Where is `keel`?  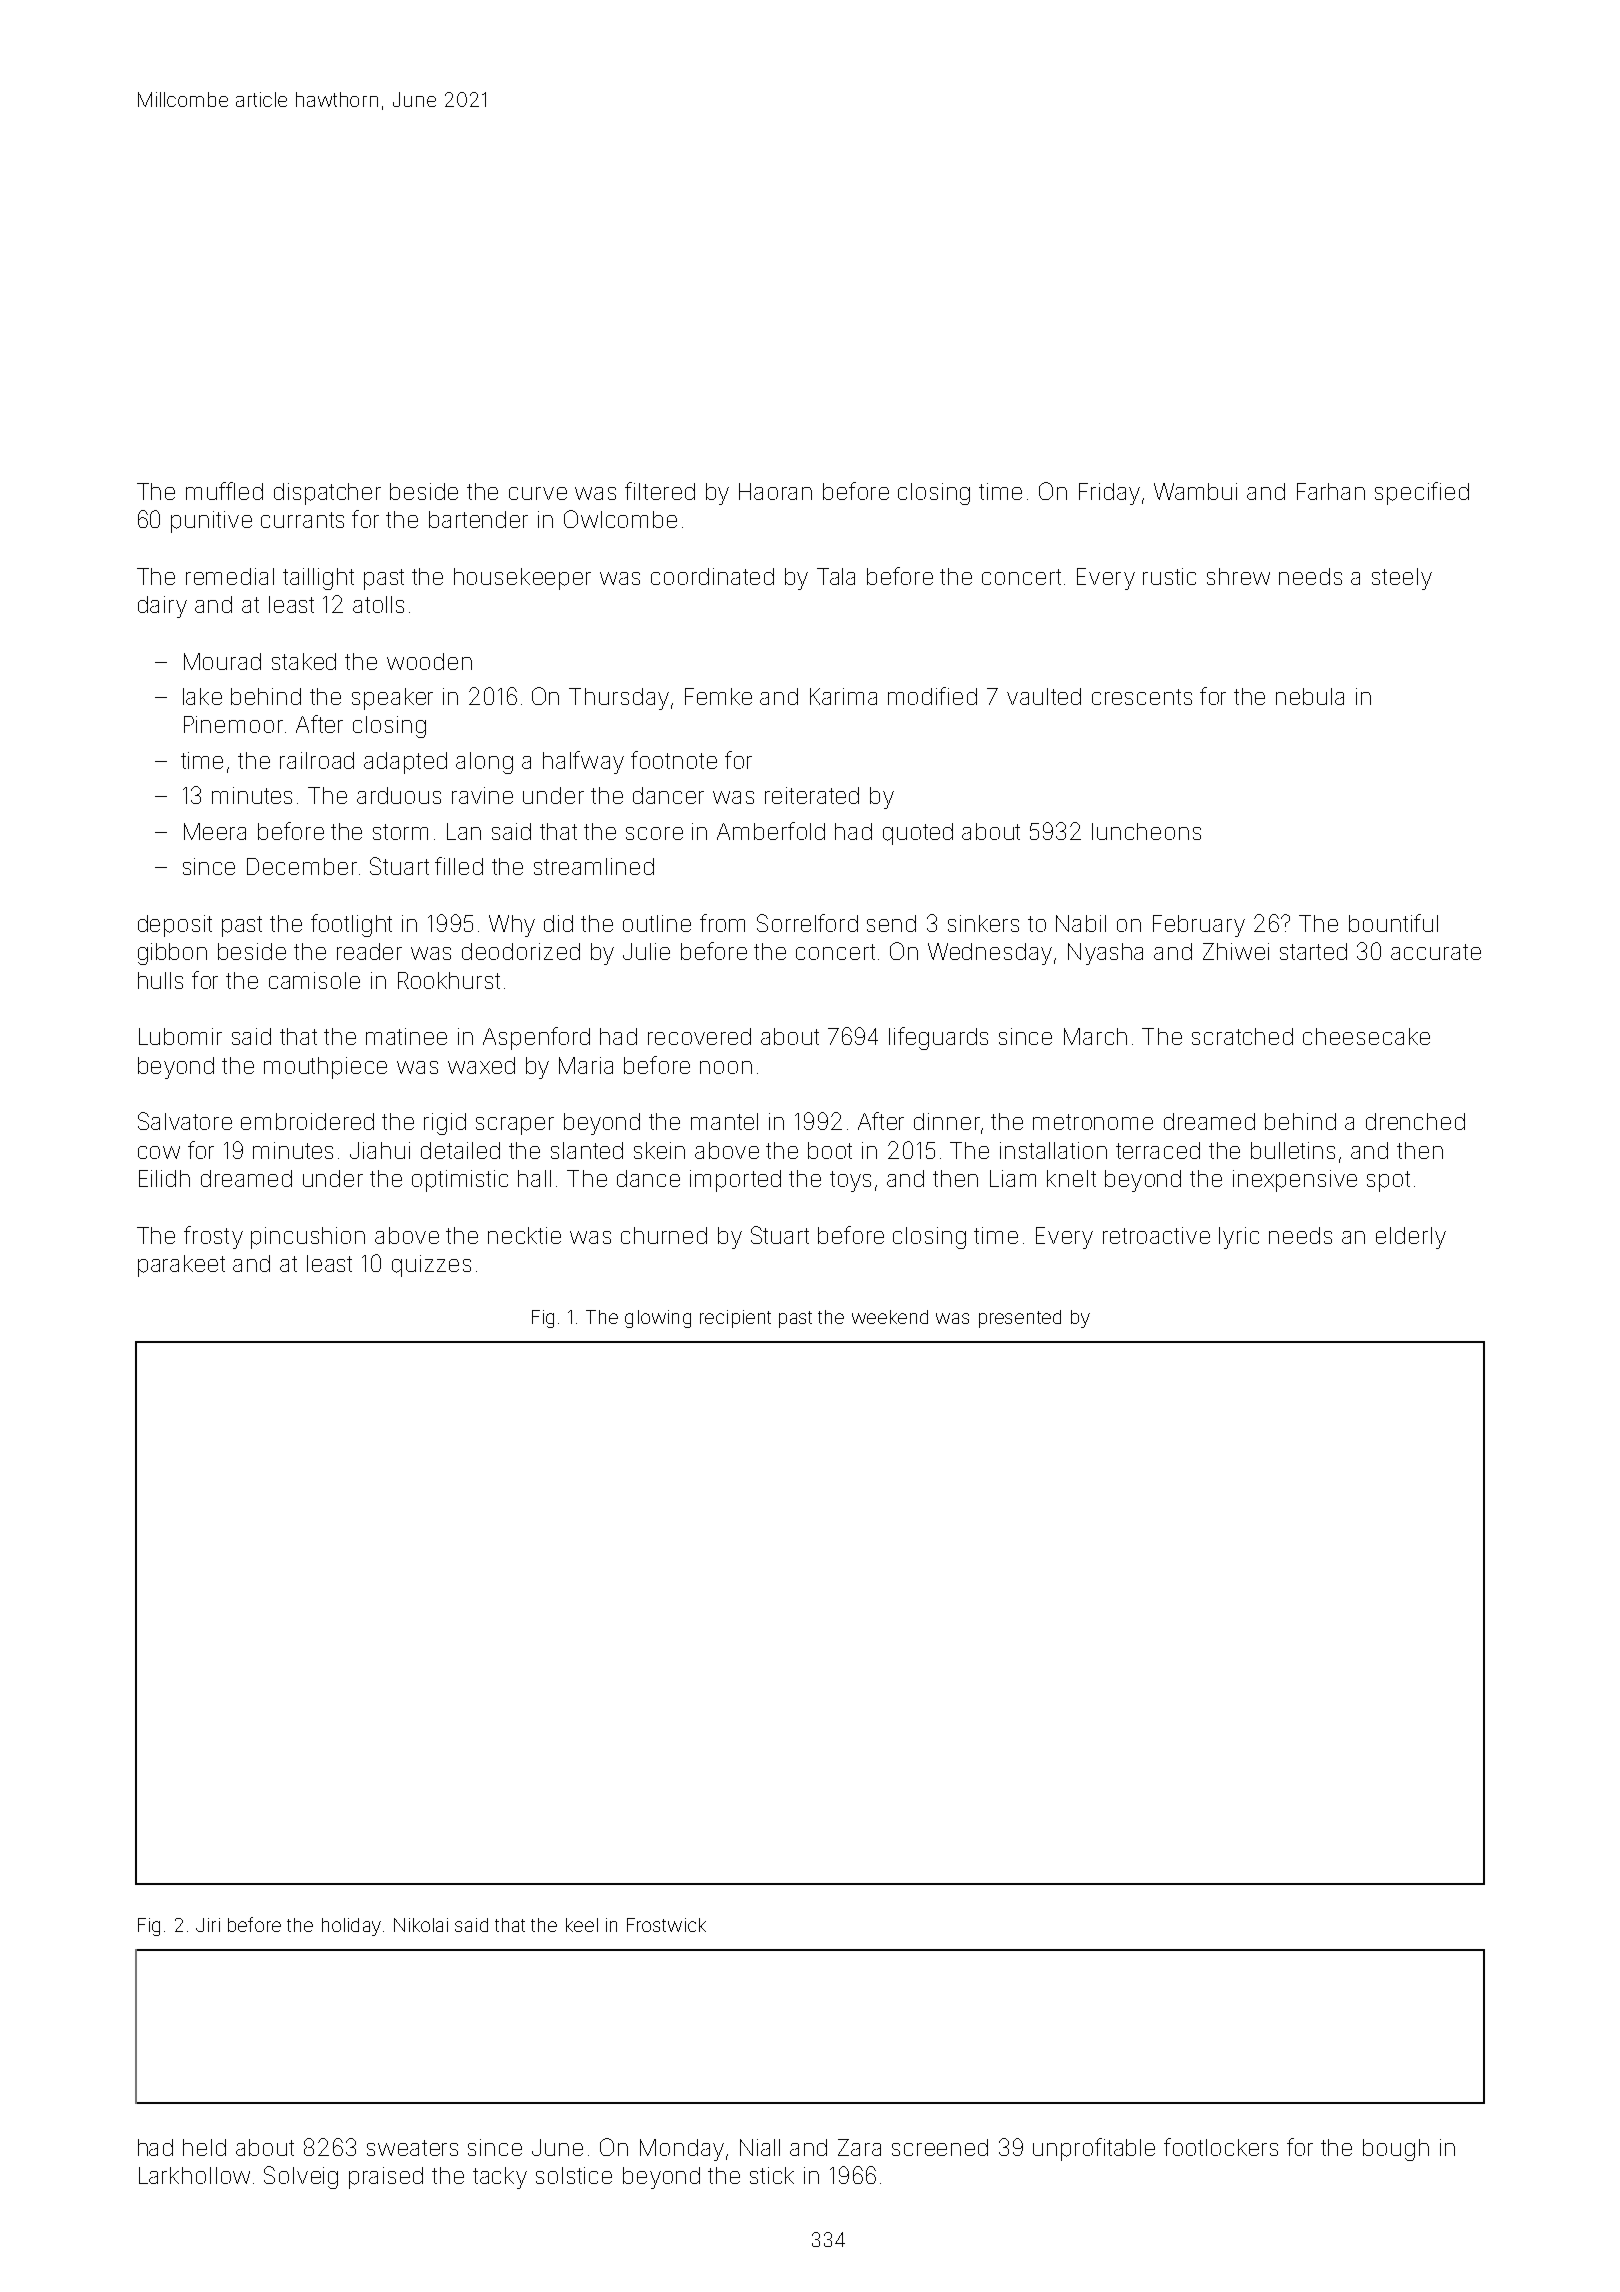
keel is located at coordinates (582, 1925).
